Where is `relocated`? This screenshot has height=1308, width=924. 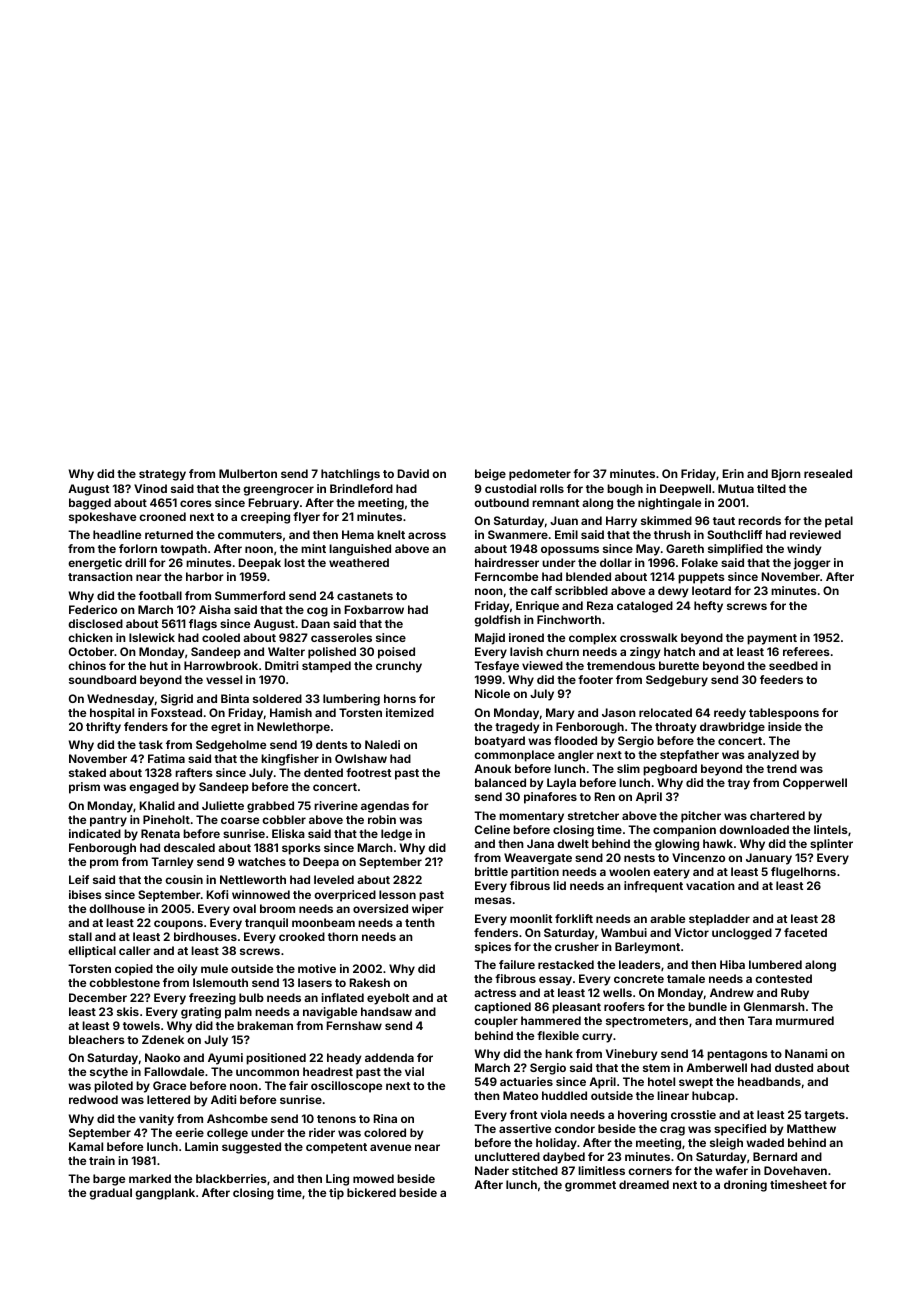
relocated is located at coordinates (665, 712).
